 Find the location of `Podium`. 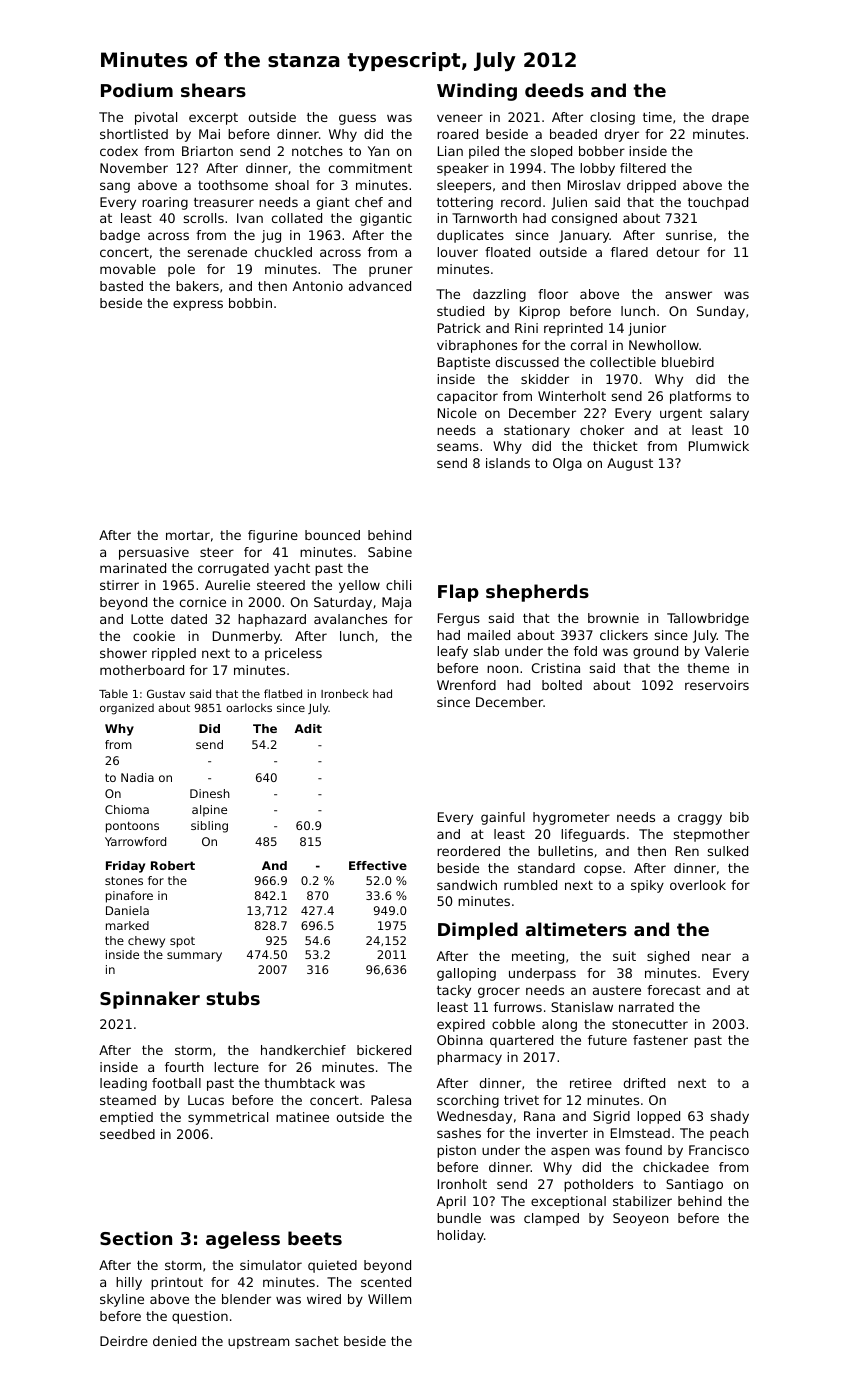

Podium is located at coordinates (137, 90).
